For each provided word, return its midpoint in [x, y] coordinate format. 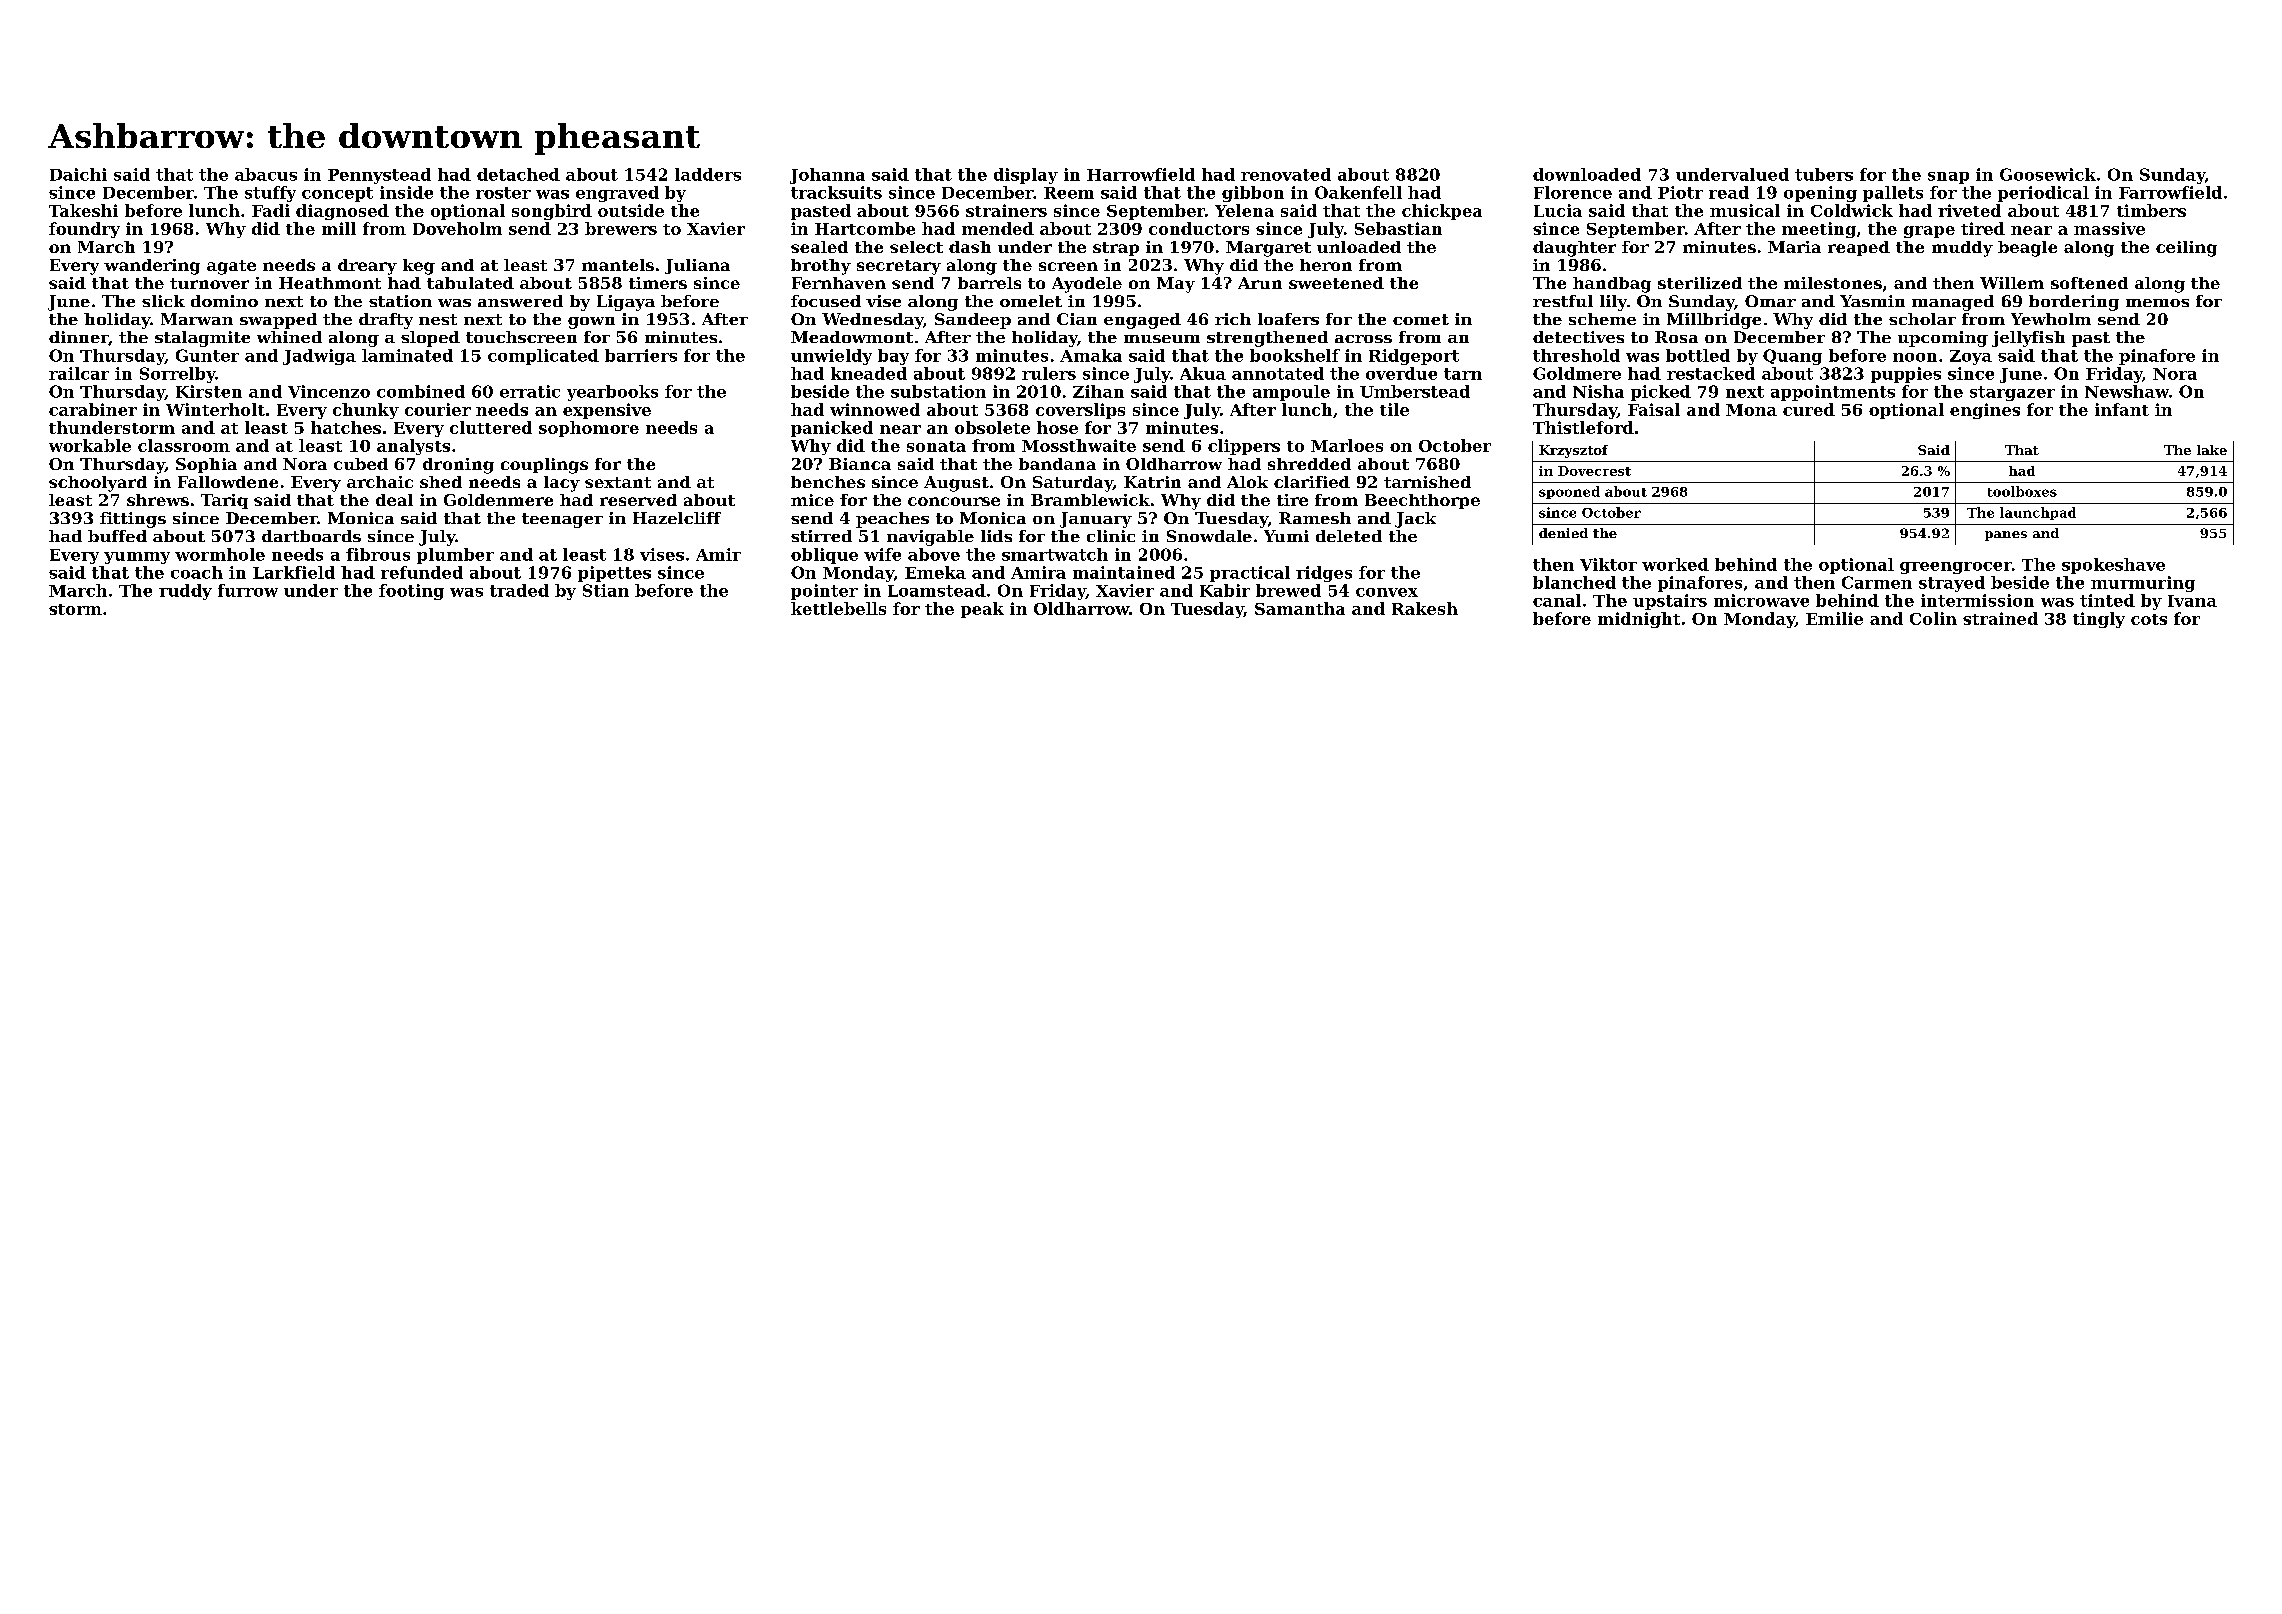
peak [982, 610]
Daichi [78, 174]
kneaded [869, 373]
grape [1929, 232]
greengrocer [1956, 568]
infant [2122, 409]
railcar [79, 373]
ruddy [185, 592]
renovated [1286, 174]
